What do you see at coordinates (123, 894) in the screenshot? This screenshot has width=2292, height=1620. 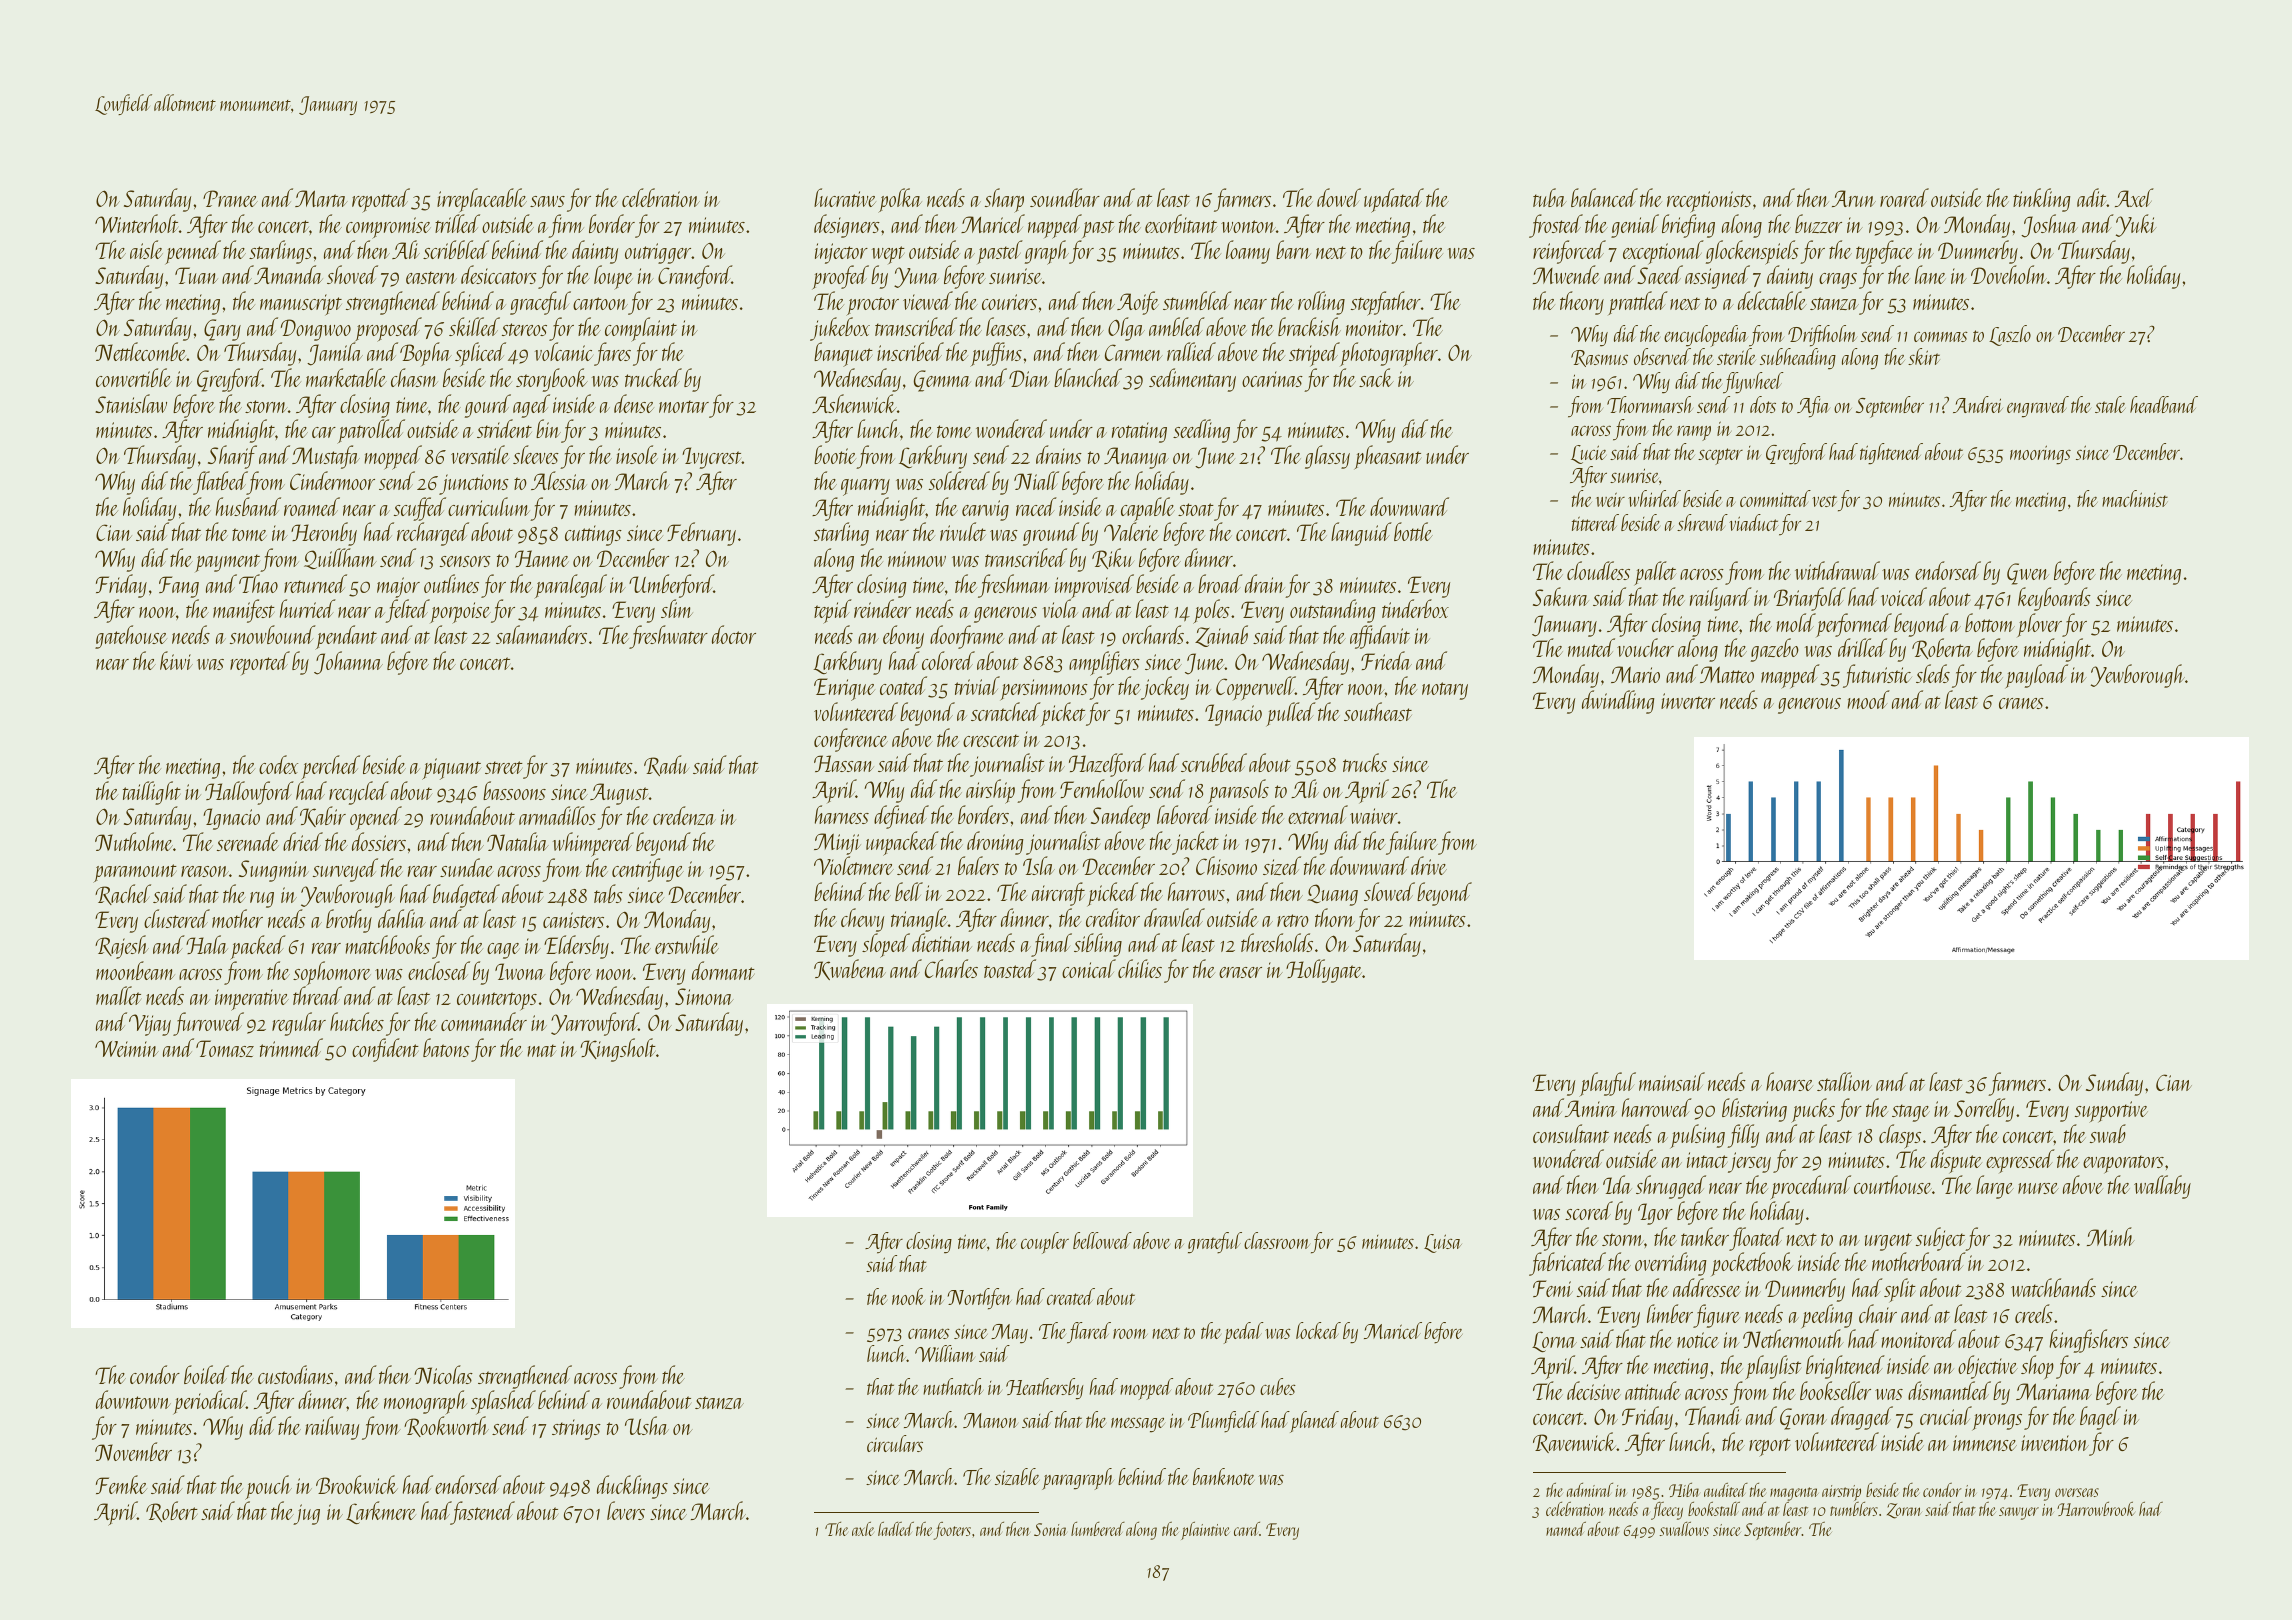 I see `Rachel` at bounding box center [123, 894].
